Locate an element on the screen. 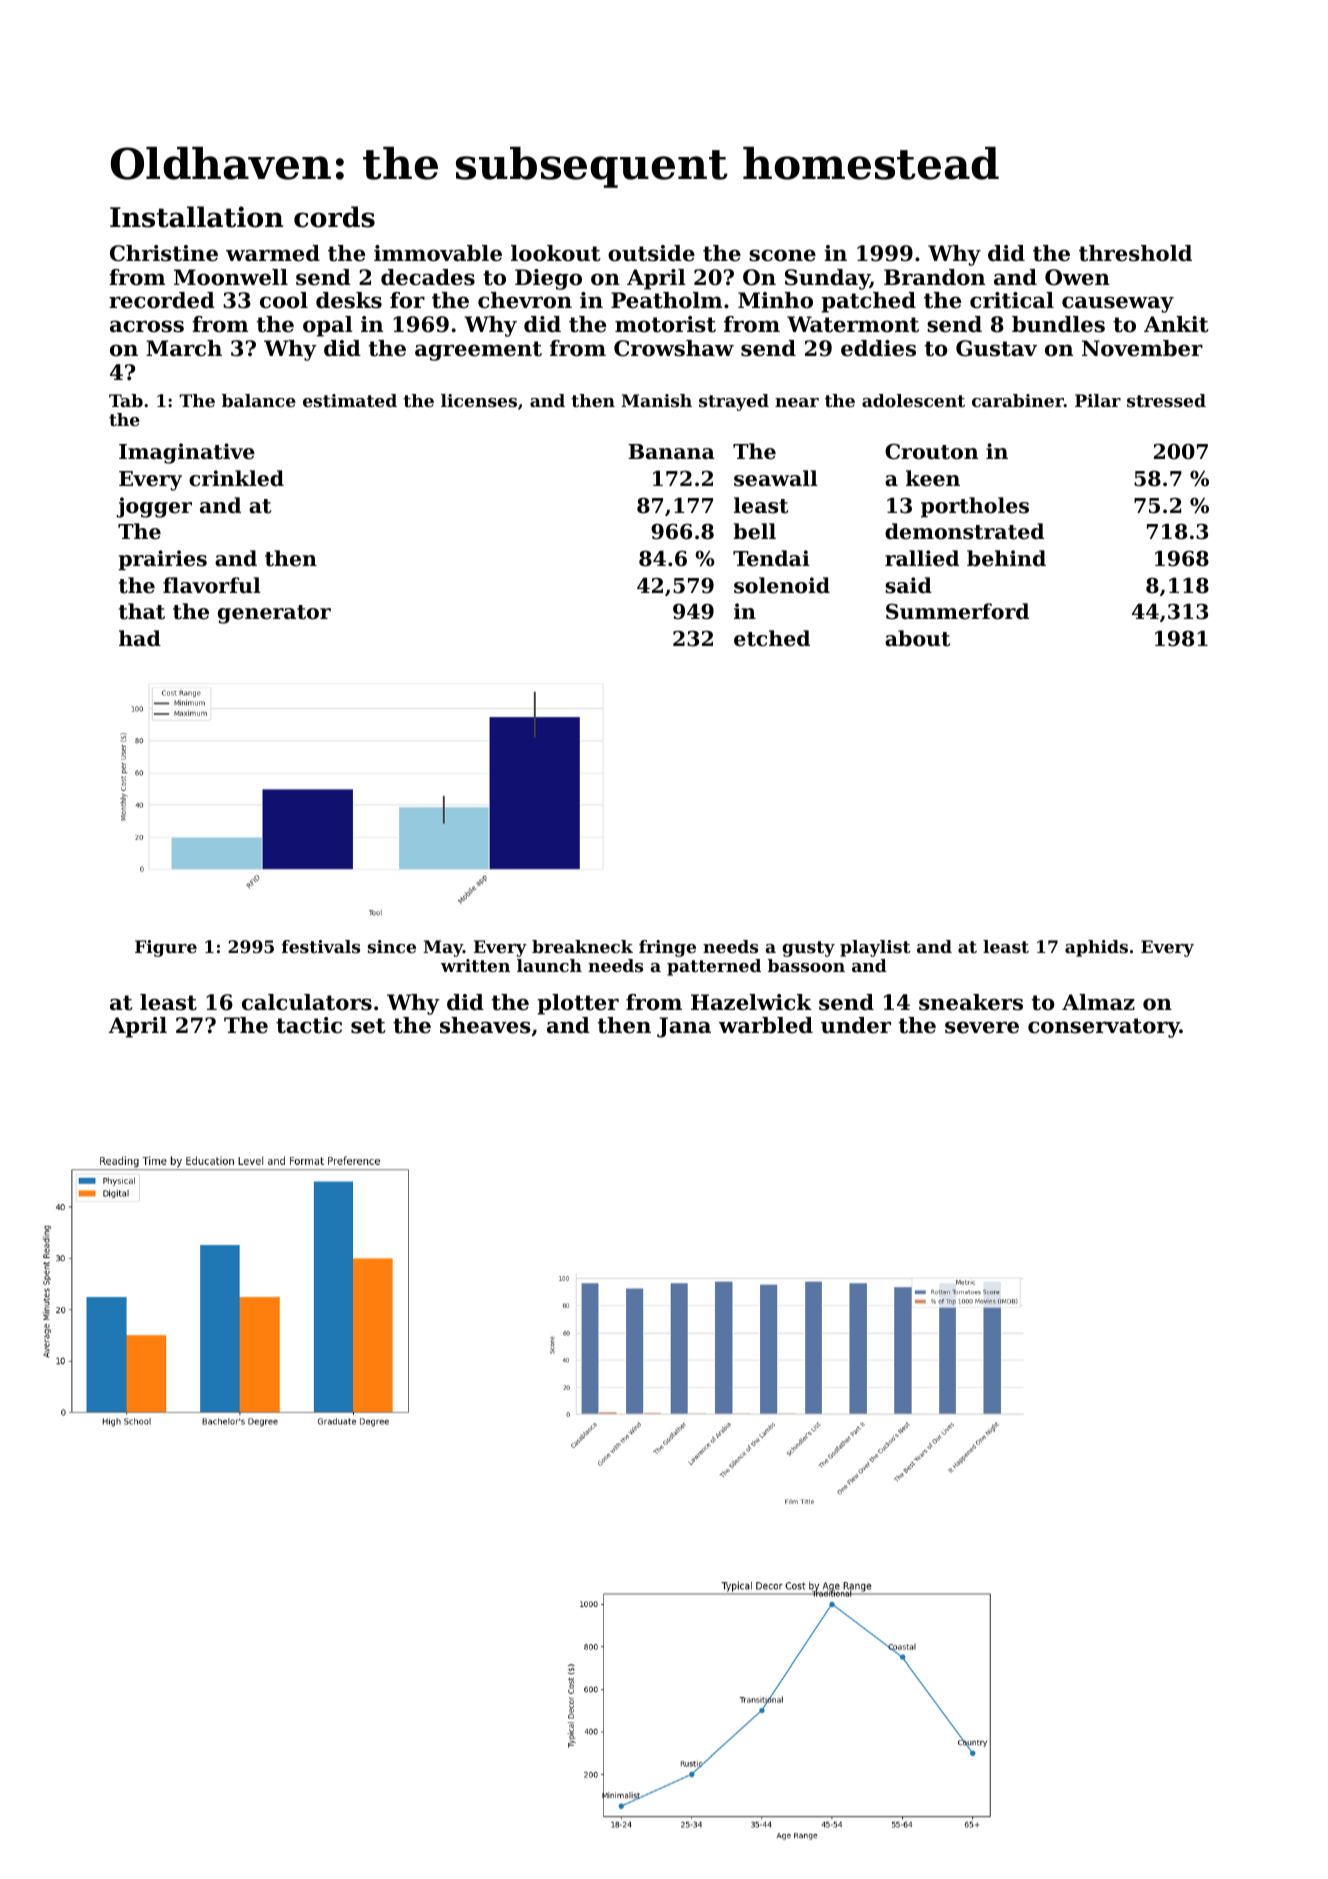  scone is located at coordinates (782, 255).
